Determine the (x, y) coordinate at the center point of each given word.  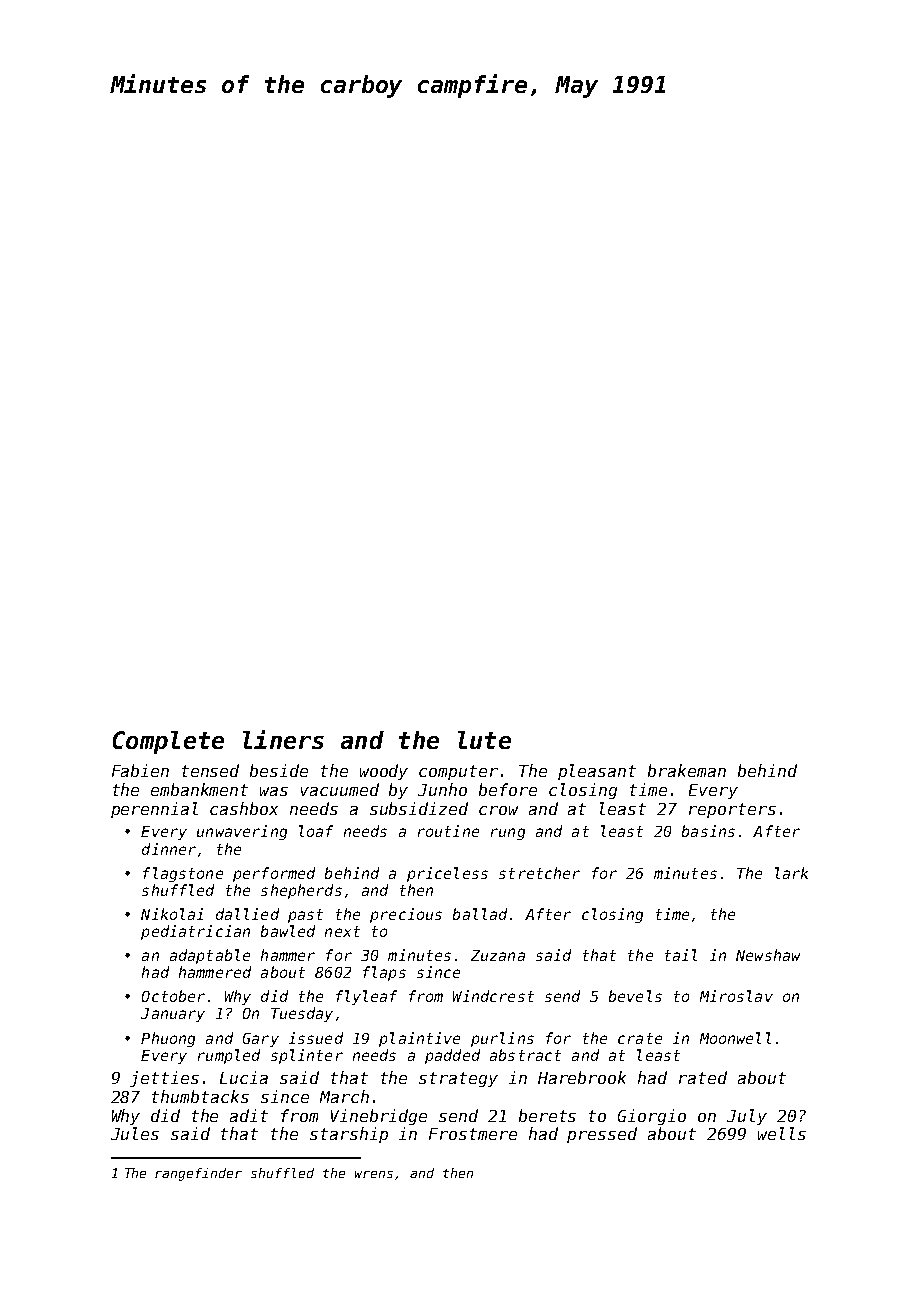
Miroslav (736, 996)
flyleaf (366, 997)
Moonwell (735, 1038)
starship (349, 1135)
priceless (447, 874)
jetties (164, 1079)
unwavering (242, 832)
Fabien (140, 770)
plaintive (419, 1039)
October (173, 996)
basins (708, 831)
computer (458, 772)
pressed (602, 1135)
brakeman (687, 770)
